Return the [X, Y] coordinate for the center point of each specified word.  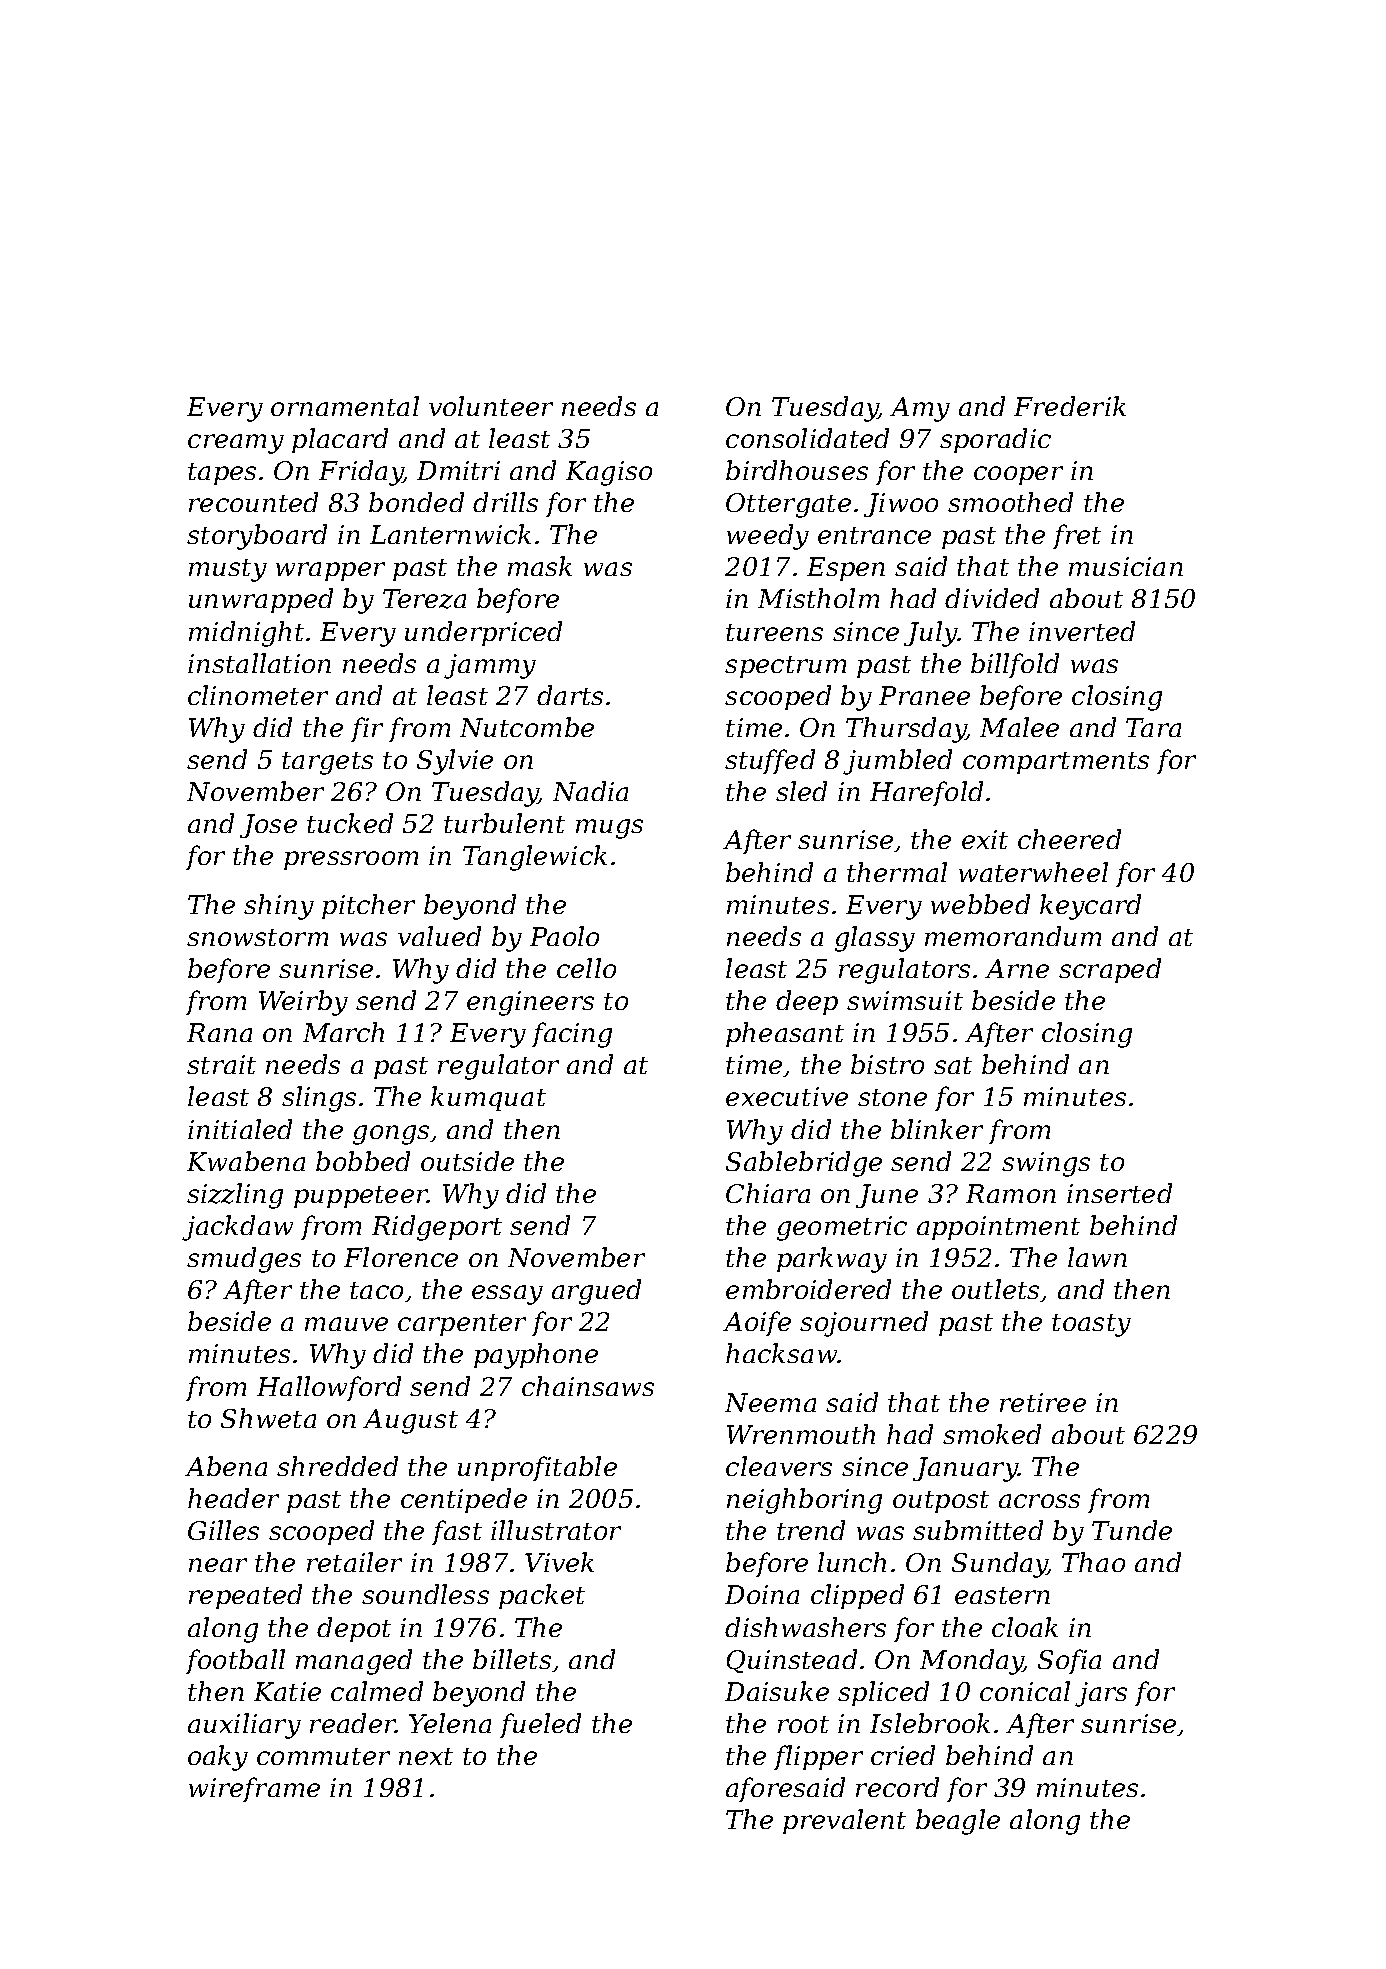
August [410, 1421]
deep [807, 1002]
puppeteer [361, 1197]
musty [228, 570]
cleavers [779, 1466]
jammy [490, 666]
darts [570, 695]
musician [1126, 566]
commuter [323, 1756]
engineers [530, 1003]
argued [596, 1292]
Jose [268, 826]
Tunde [1132, 1530]
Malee [1019, 727]
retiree [1043, 1402]
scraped [1110, 970]
